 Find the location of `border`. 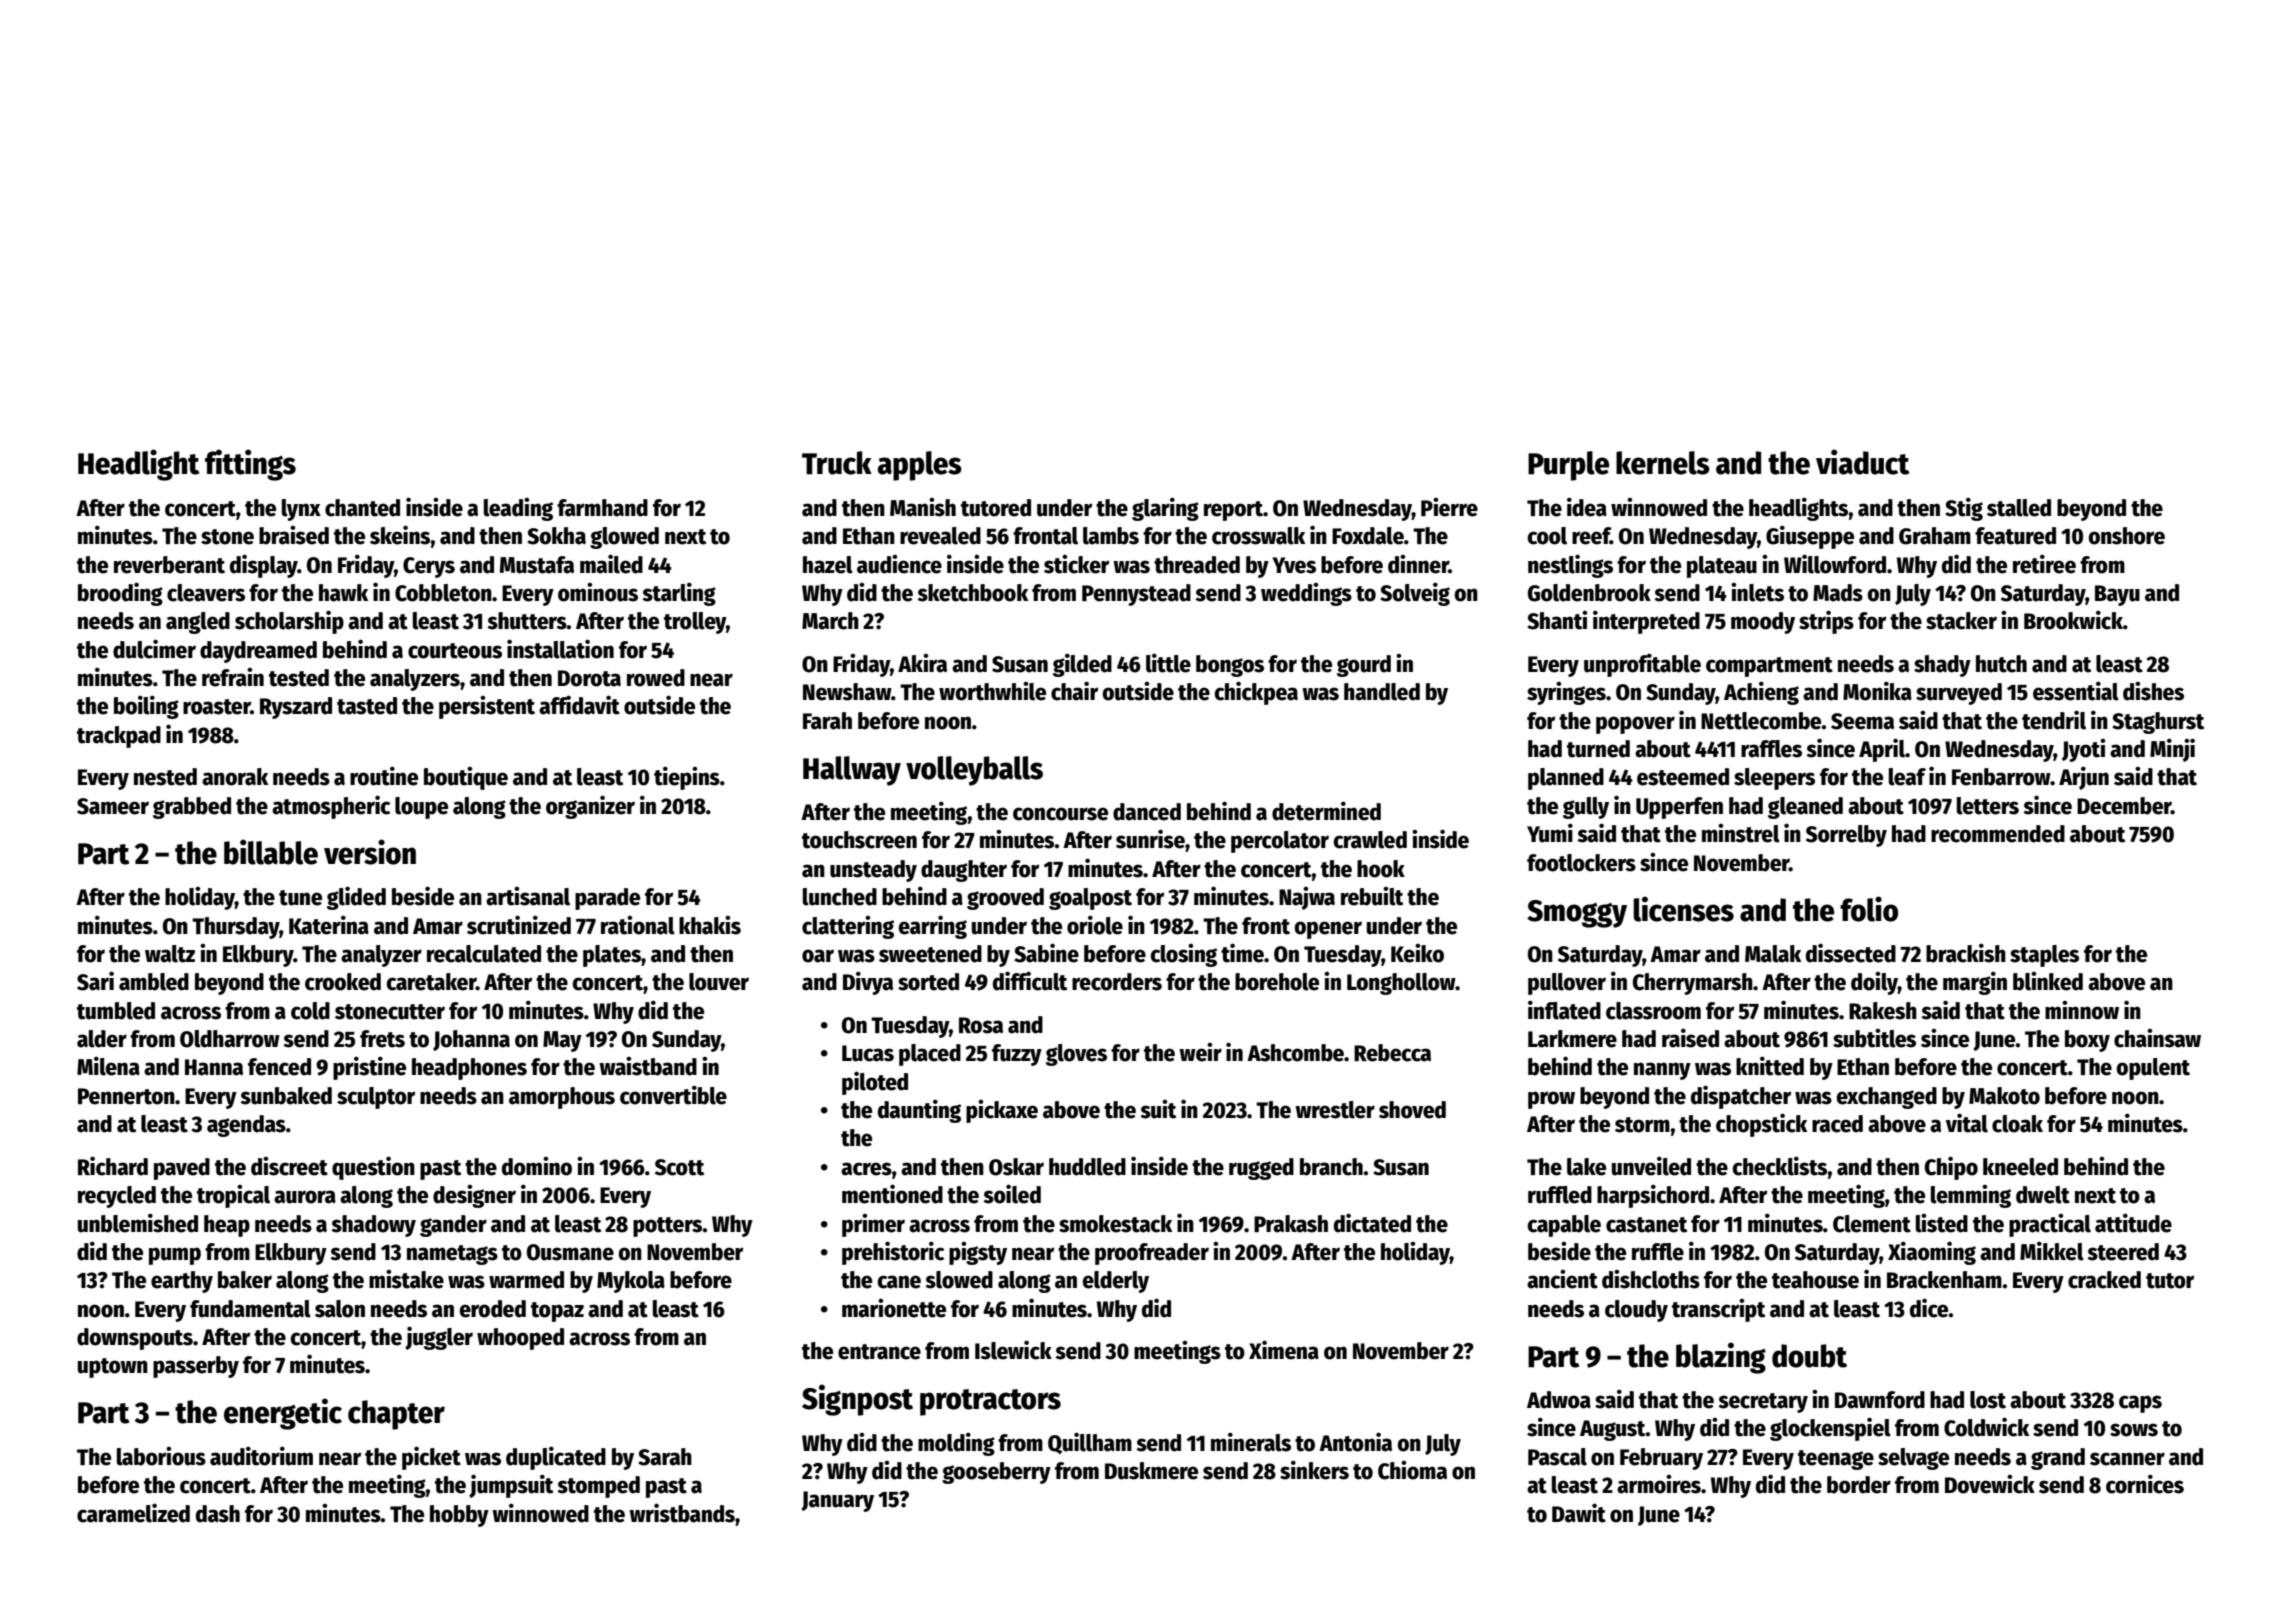

border is located at coordinates (1859, 1485).
